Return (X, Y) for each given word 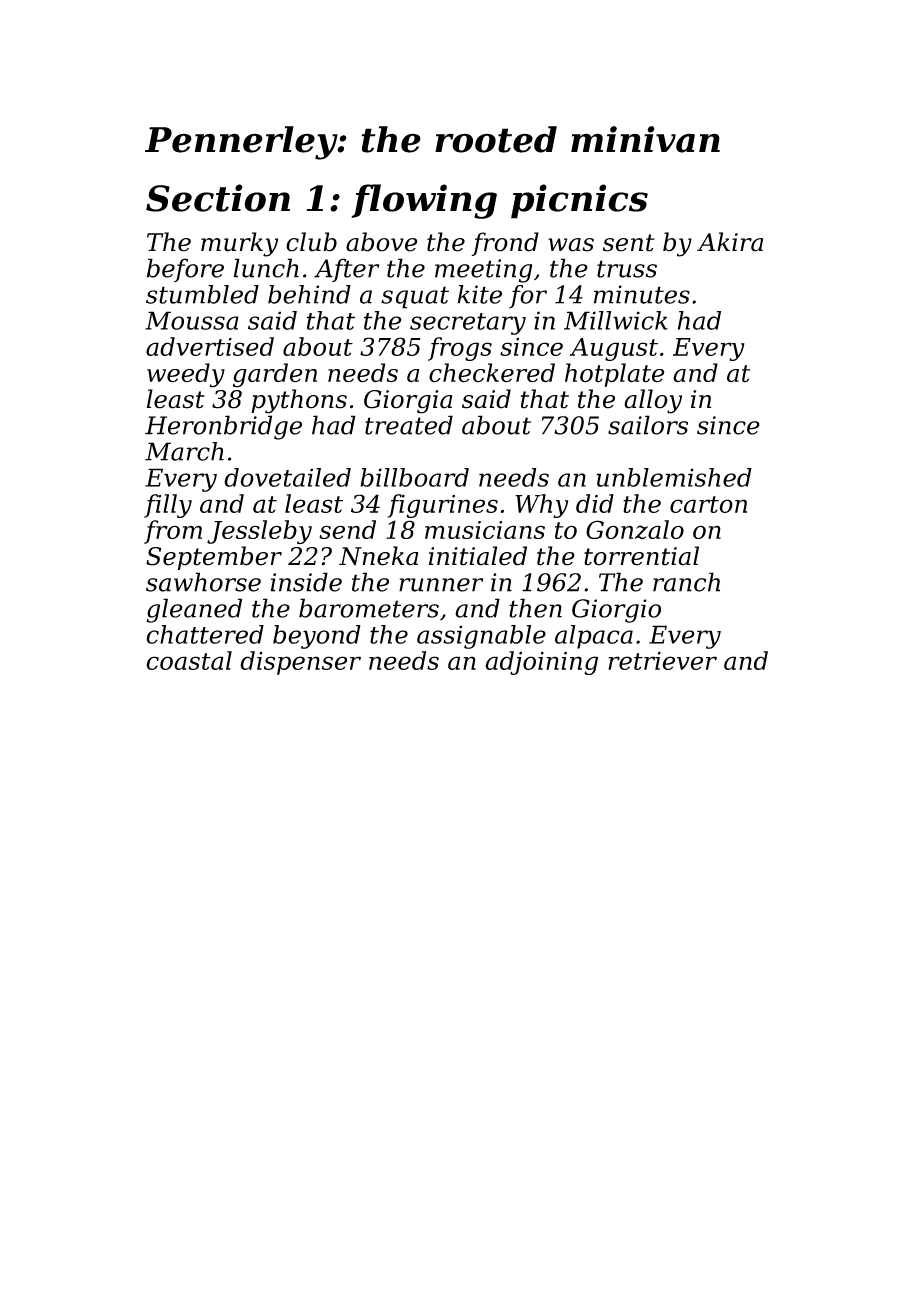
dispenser (300, 663)
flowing (424, 201)
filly (168, 506)
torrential (641, 556)
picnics (579, 201)
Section (218, 198)
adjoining (541, 663)
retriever (662, 660)
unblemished (674, 477)
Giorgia (408, 402)
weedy (186, 375)
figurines (443, 506)
